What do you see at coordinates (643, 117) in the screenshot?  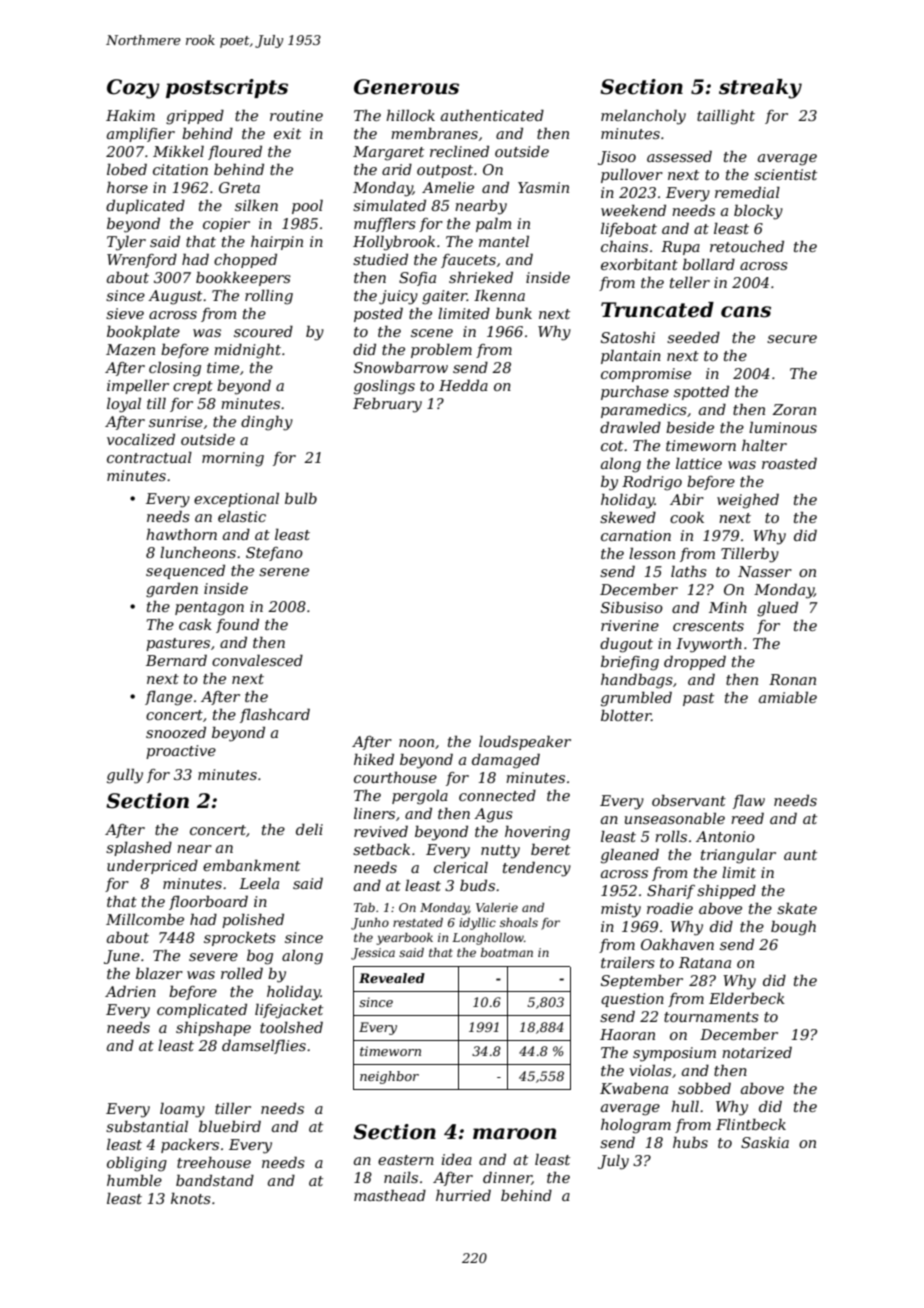 I see `melancholy` at bounding box center [643, 117].
